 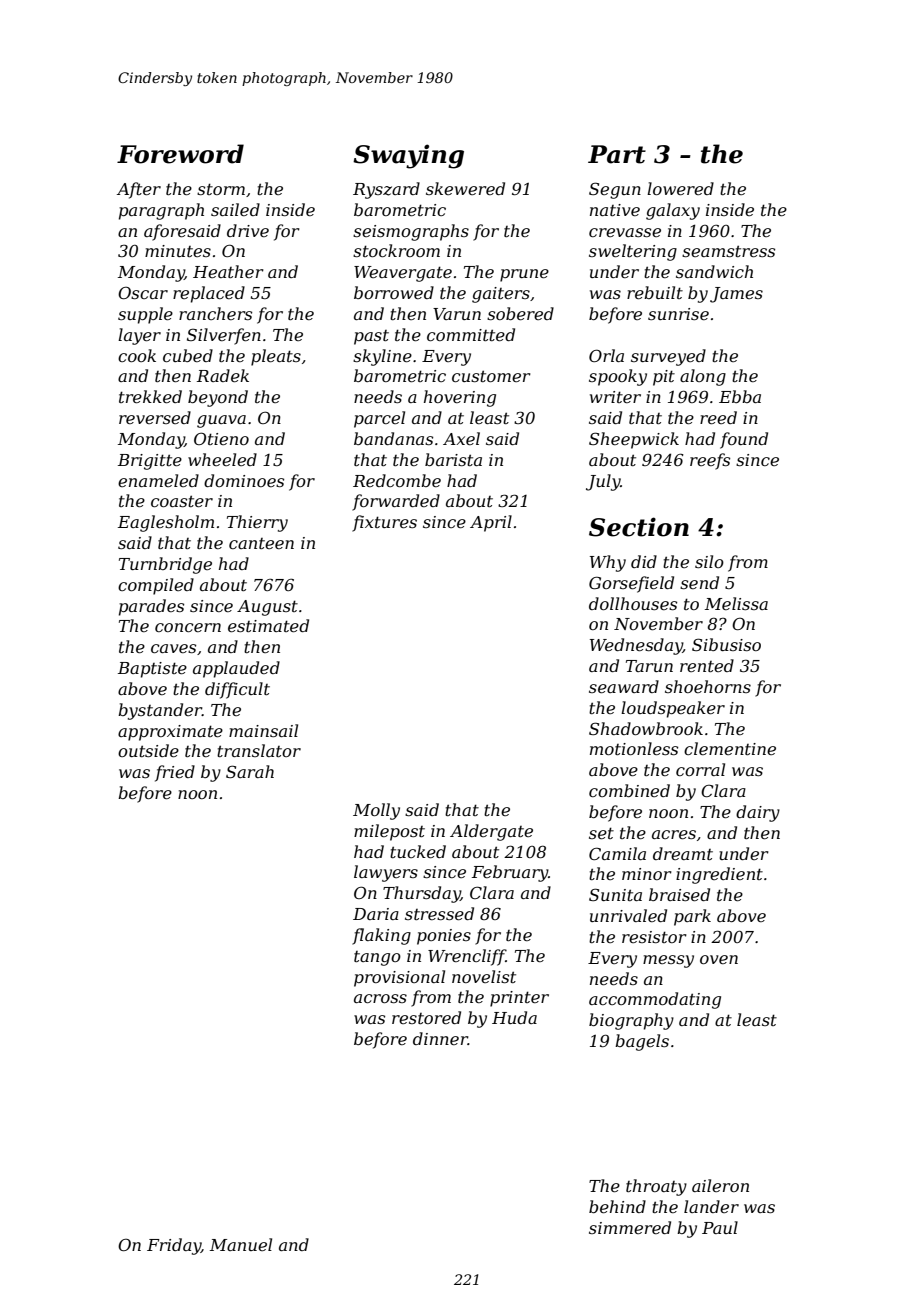 What do you see at coordinates (426, 1017) in the screenshot?
I see `restored` at bounding box center [426, 1017].
